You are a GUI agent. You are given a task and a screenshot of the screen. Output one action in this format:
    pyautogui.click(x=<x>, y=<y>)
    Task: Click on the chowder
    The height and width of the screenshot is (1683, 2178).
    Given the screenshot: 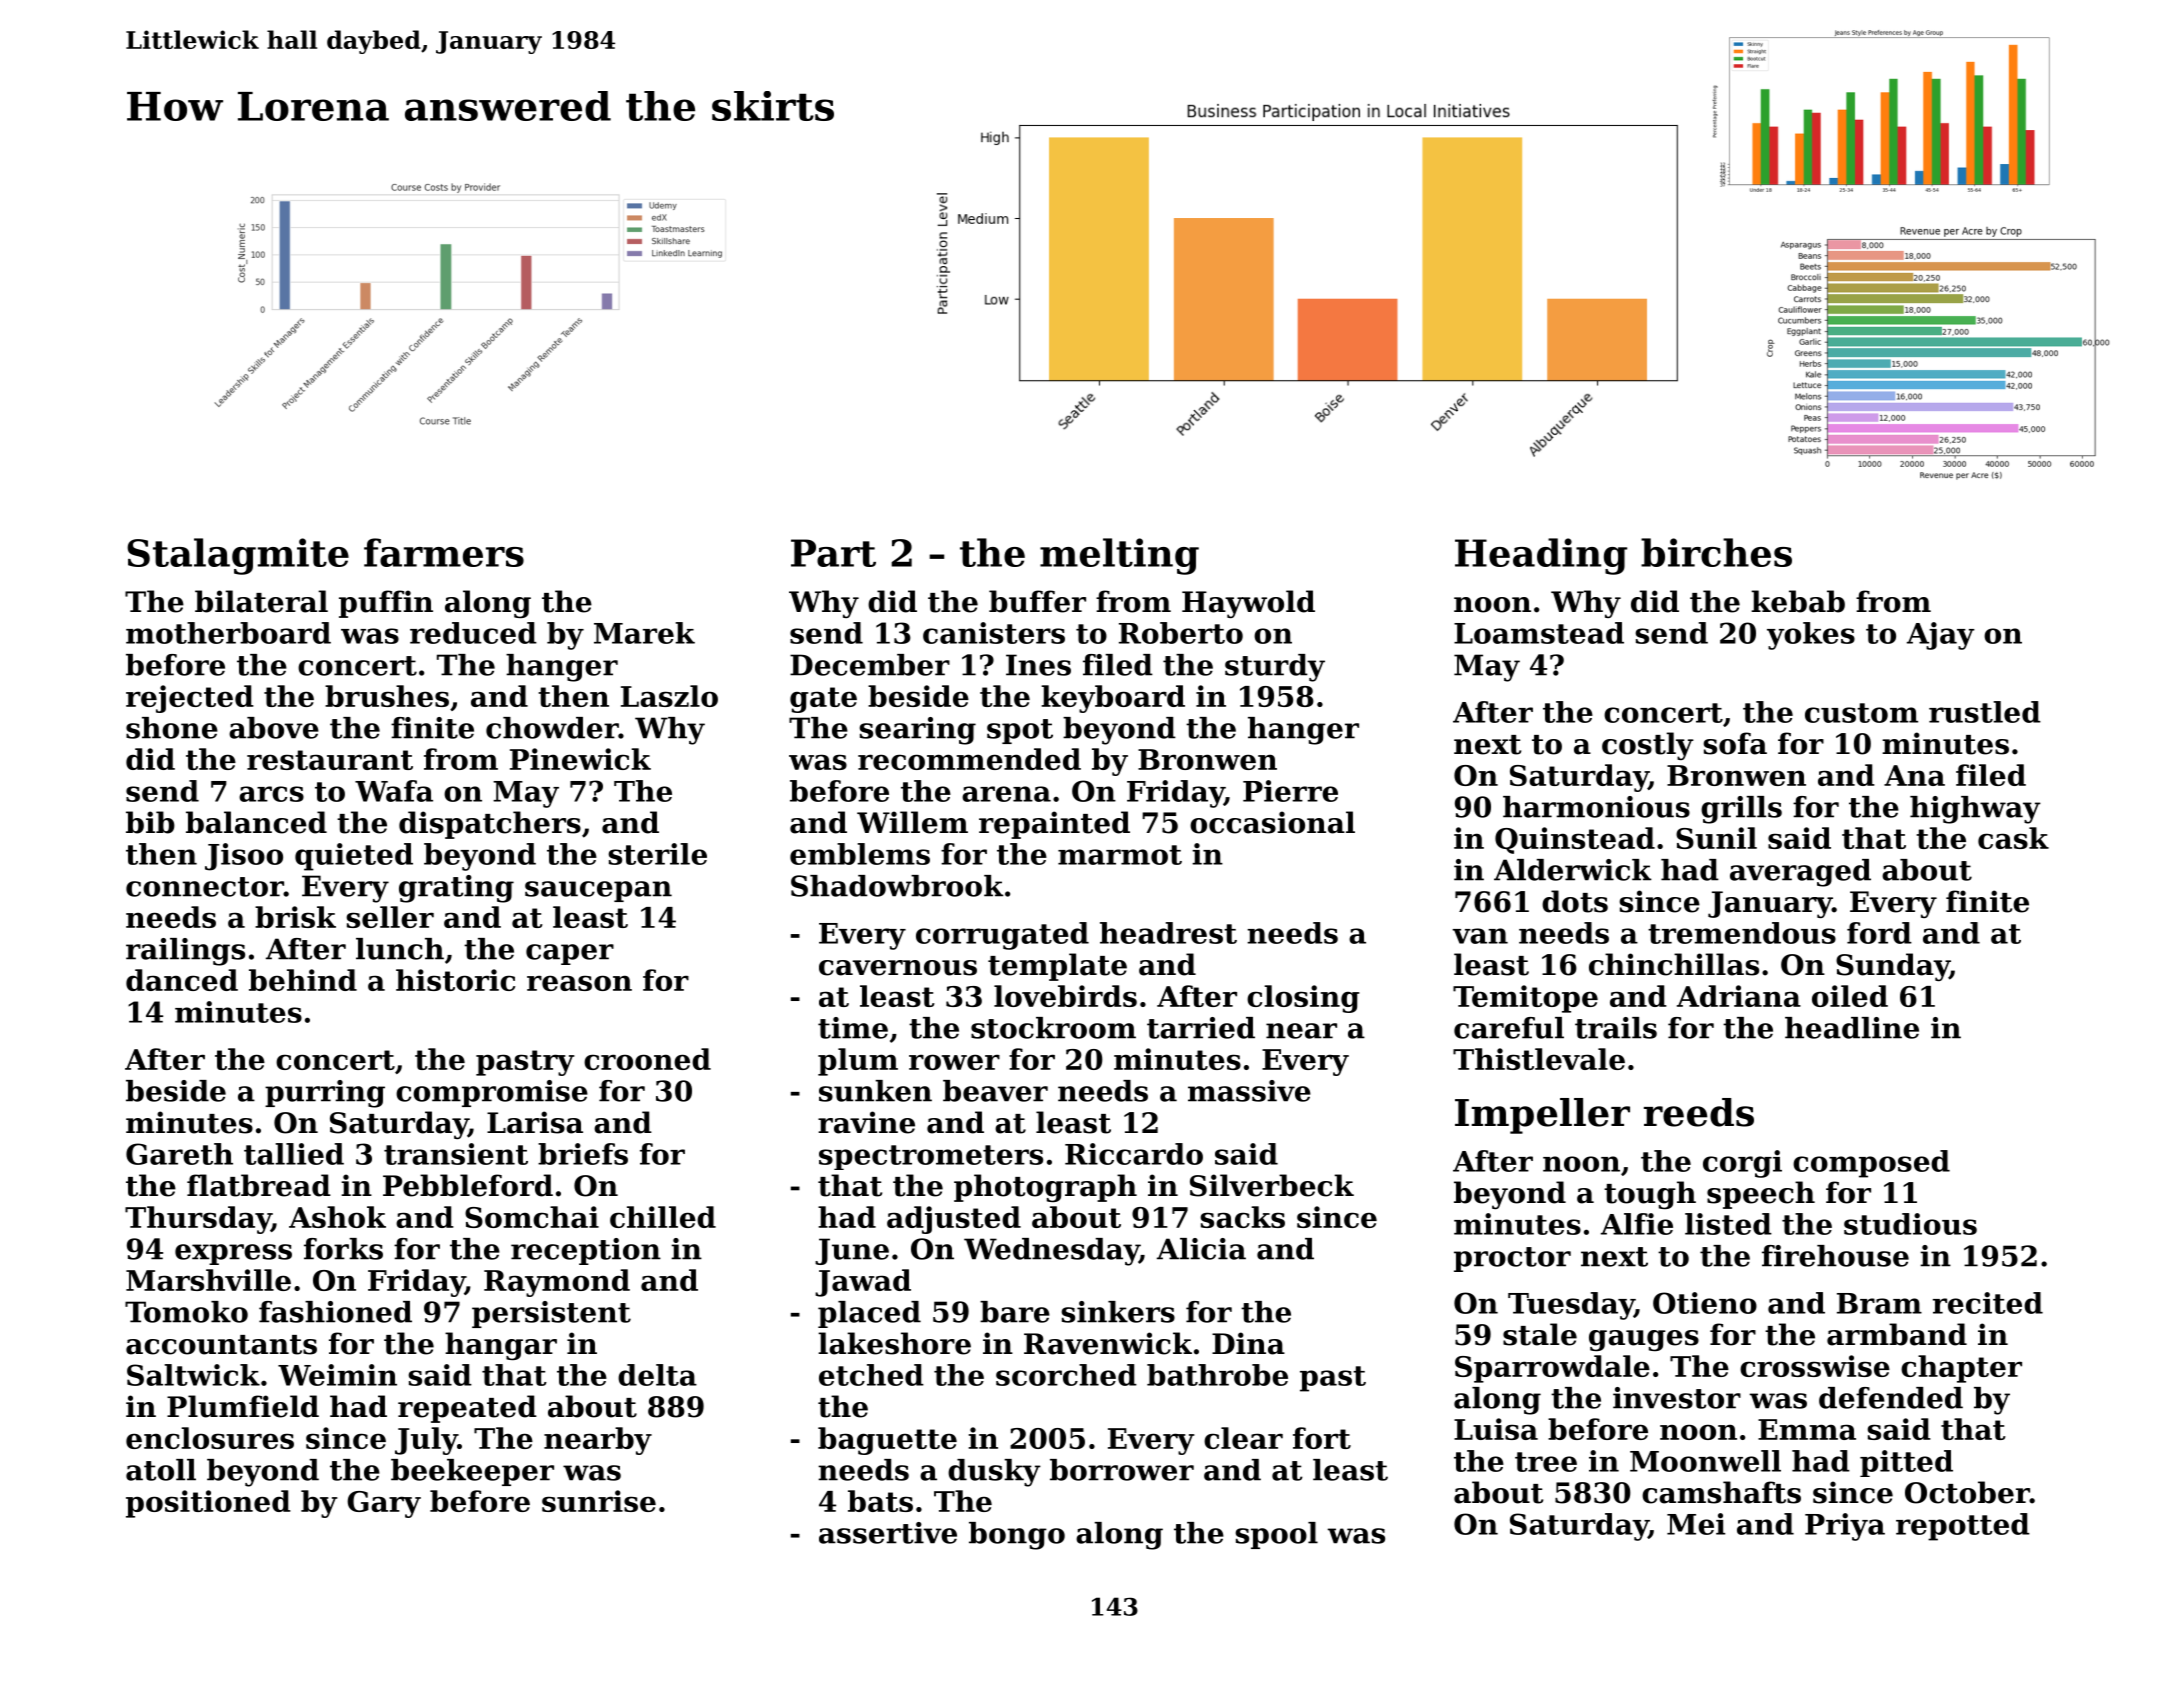 What is the action you would take?
    pyautogui.click(x=552, y=728)
